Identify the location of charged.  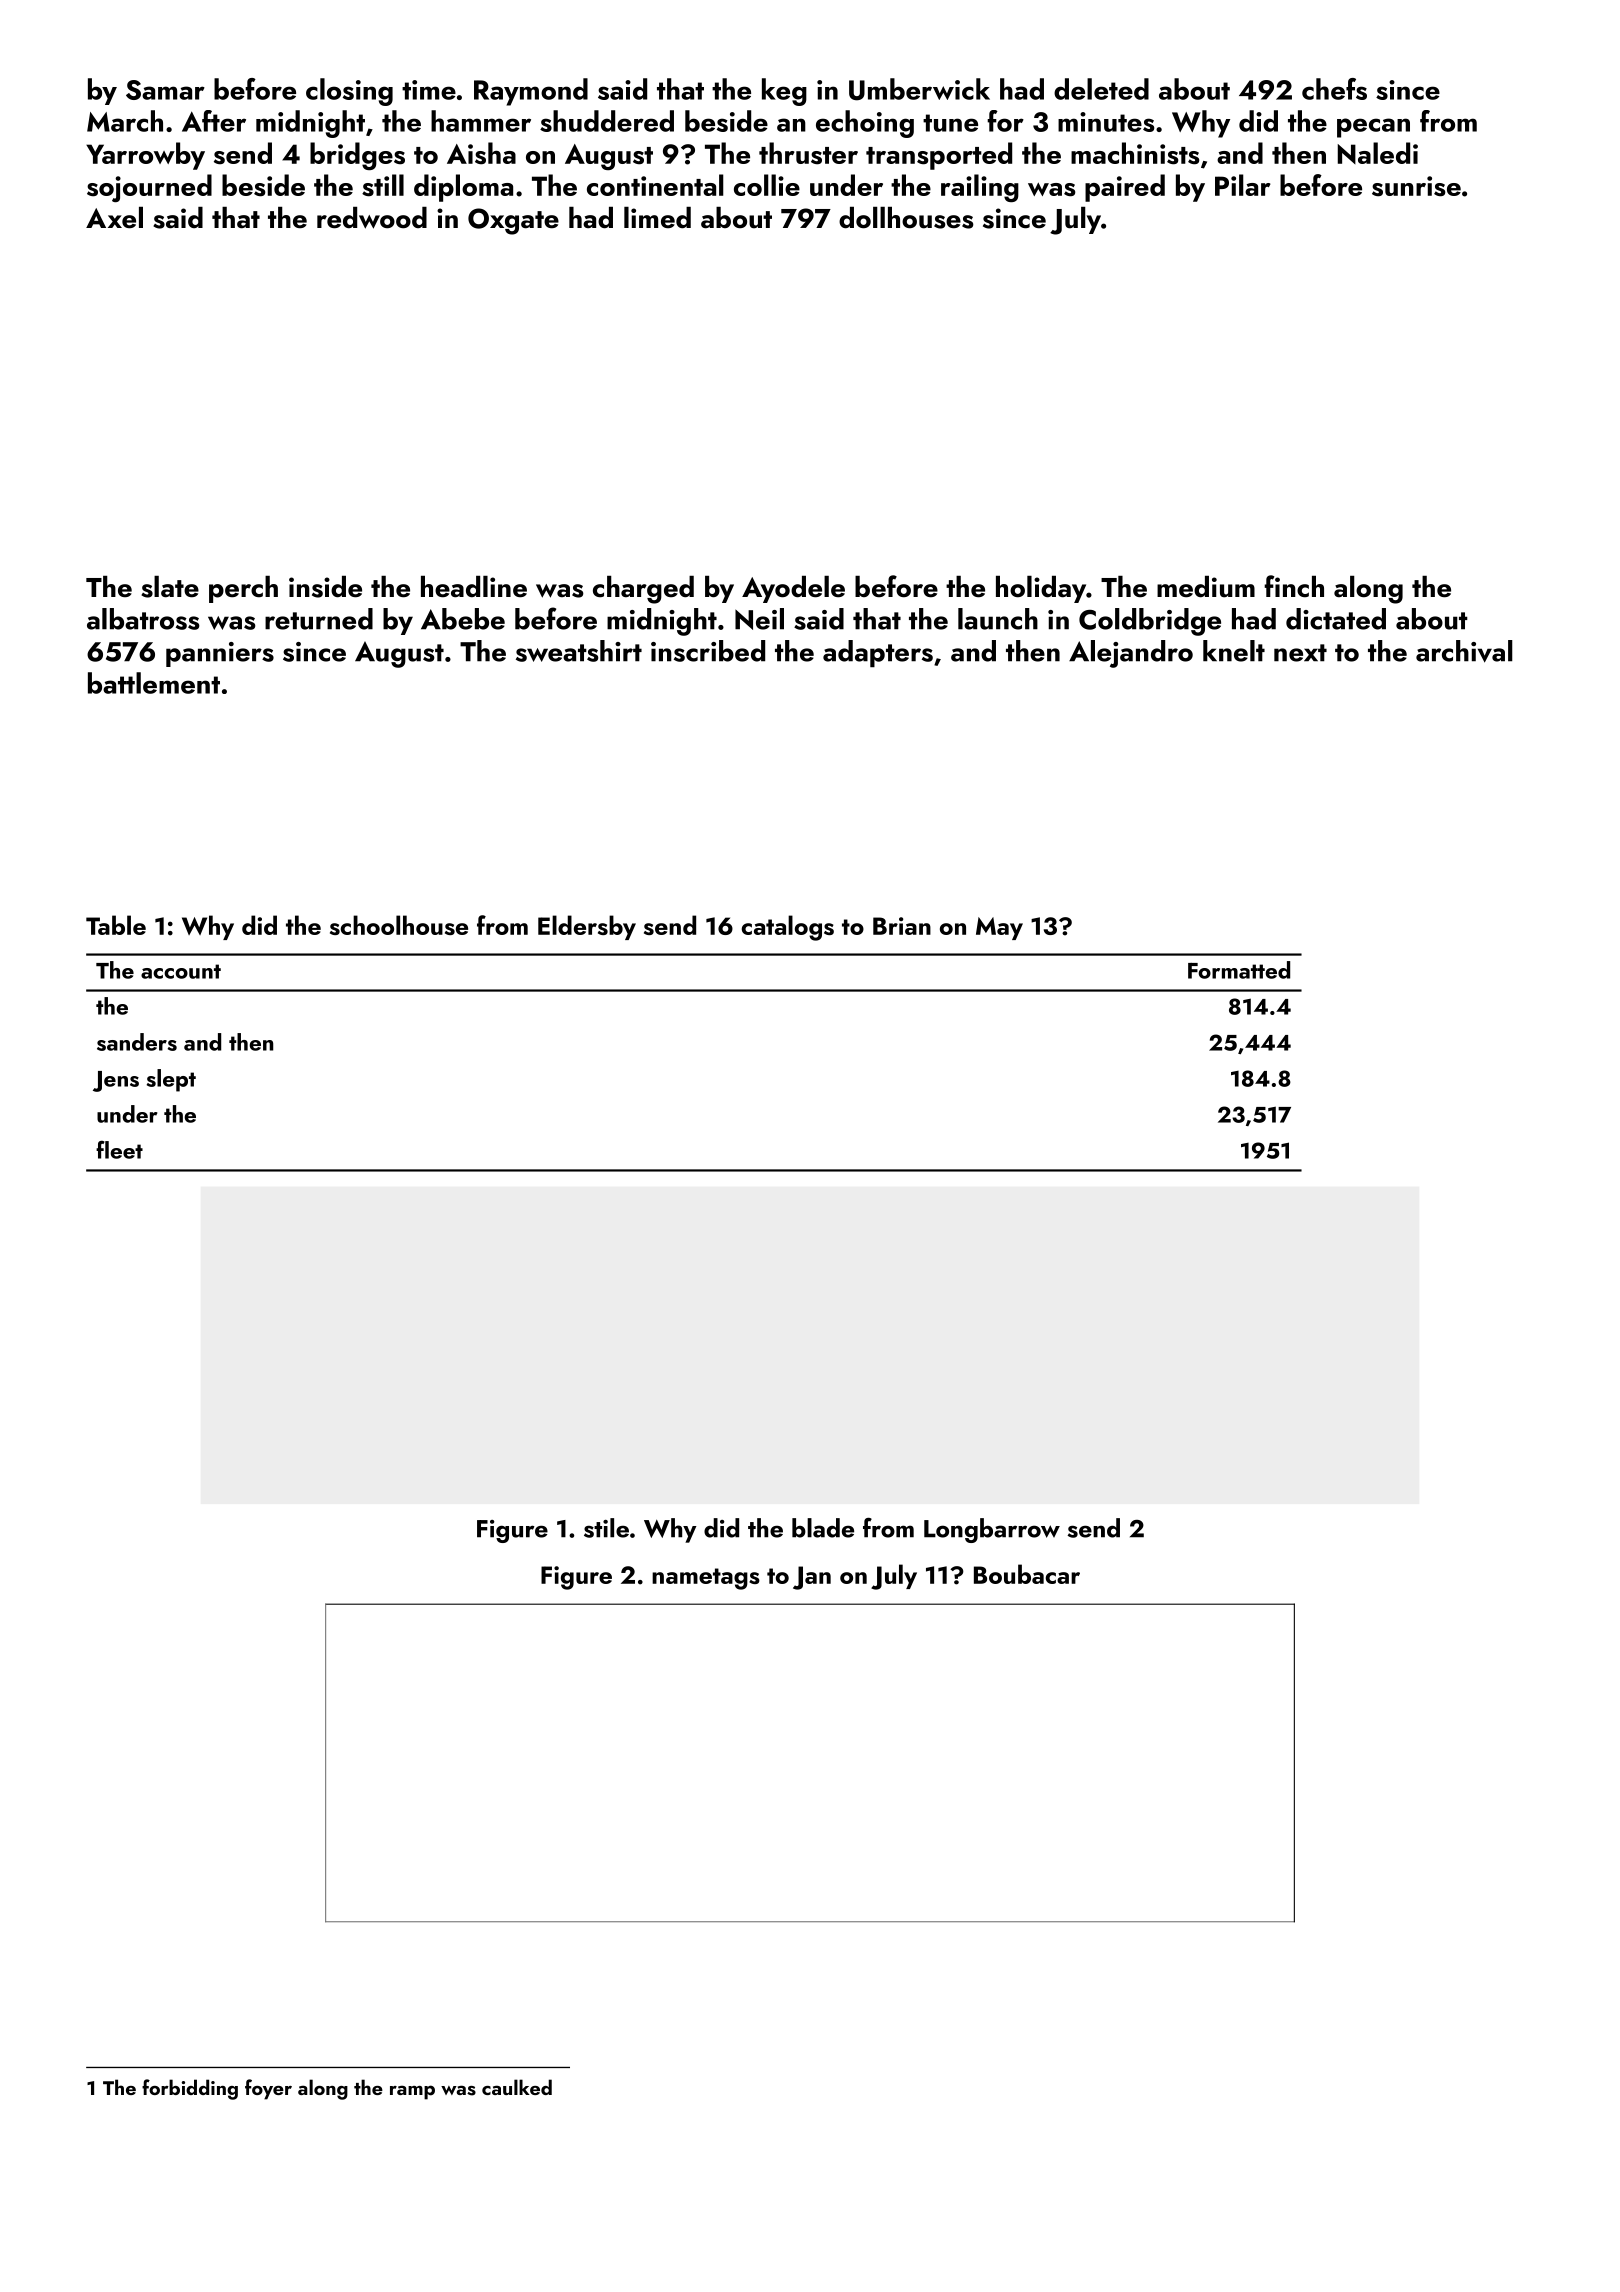
(643, 590).
